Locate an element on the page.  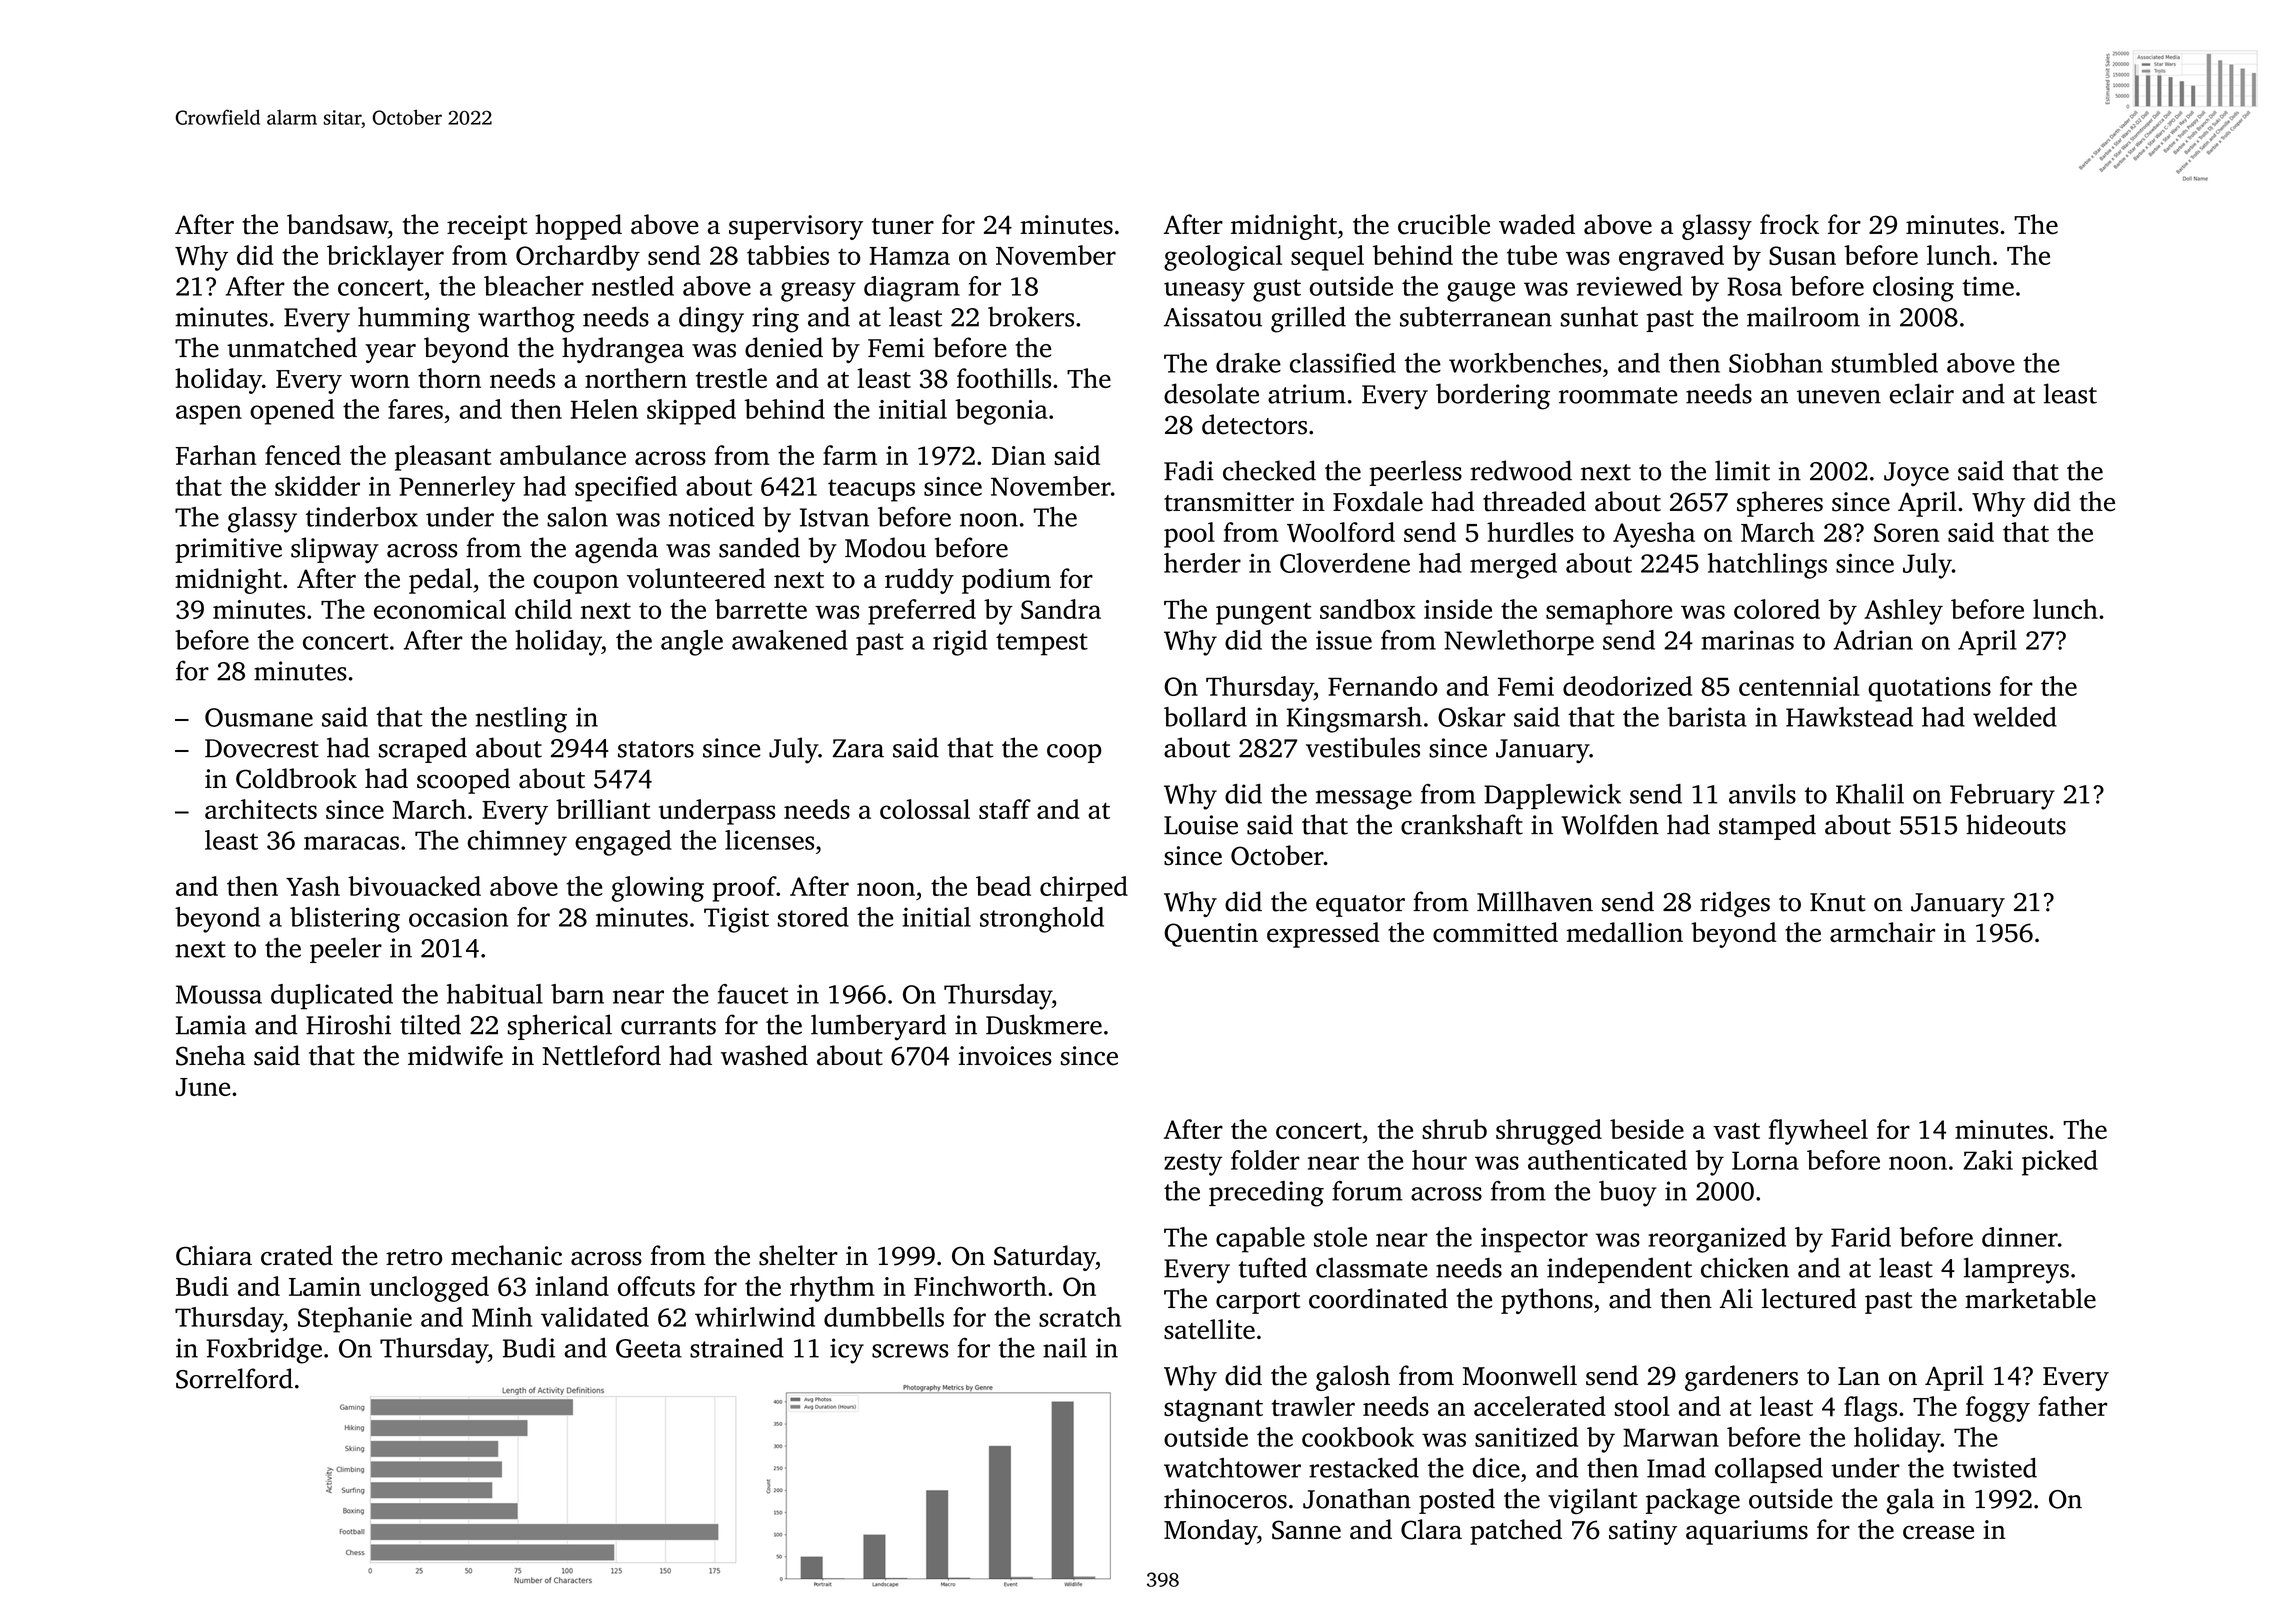
bandsaw is located at coordinates (337, 224).
